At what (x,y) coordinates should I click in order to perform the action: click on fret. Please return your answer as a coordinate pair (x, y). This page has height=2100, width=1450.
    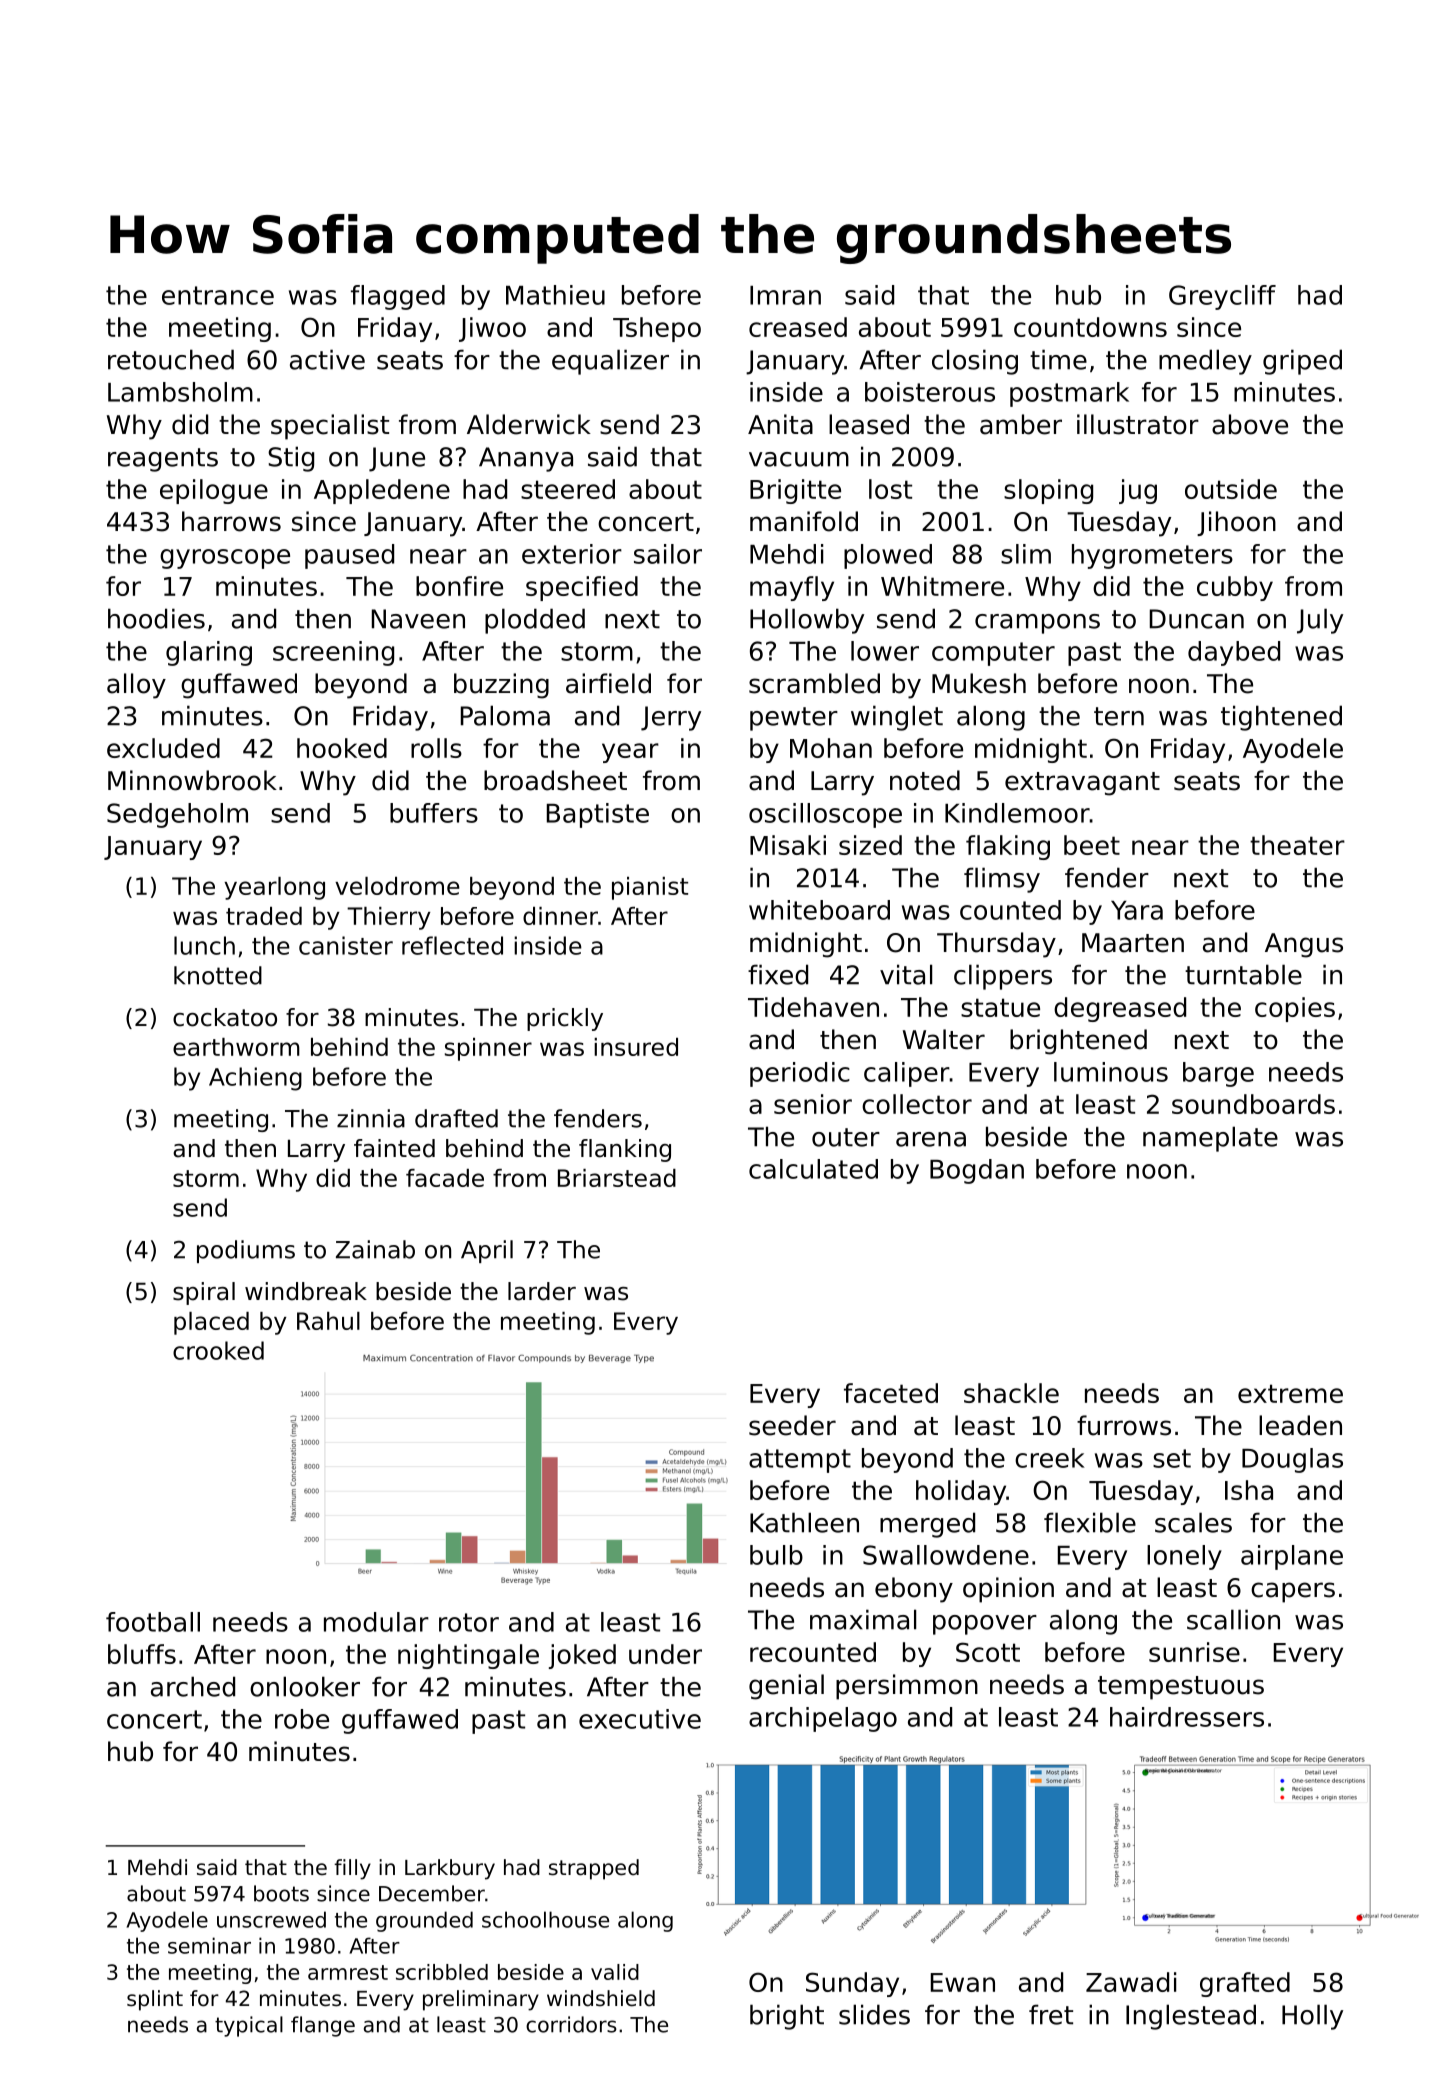
    Looking at the image, I should click on (1051, 2014).
